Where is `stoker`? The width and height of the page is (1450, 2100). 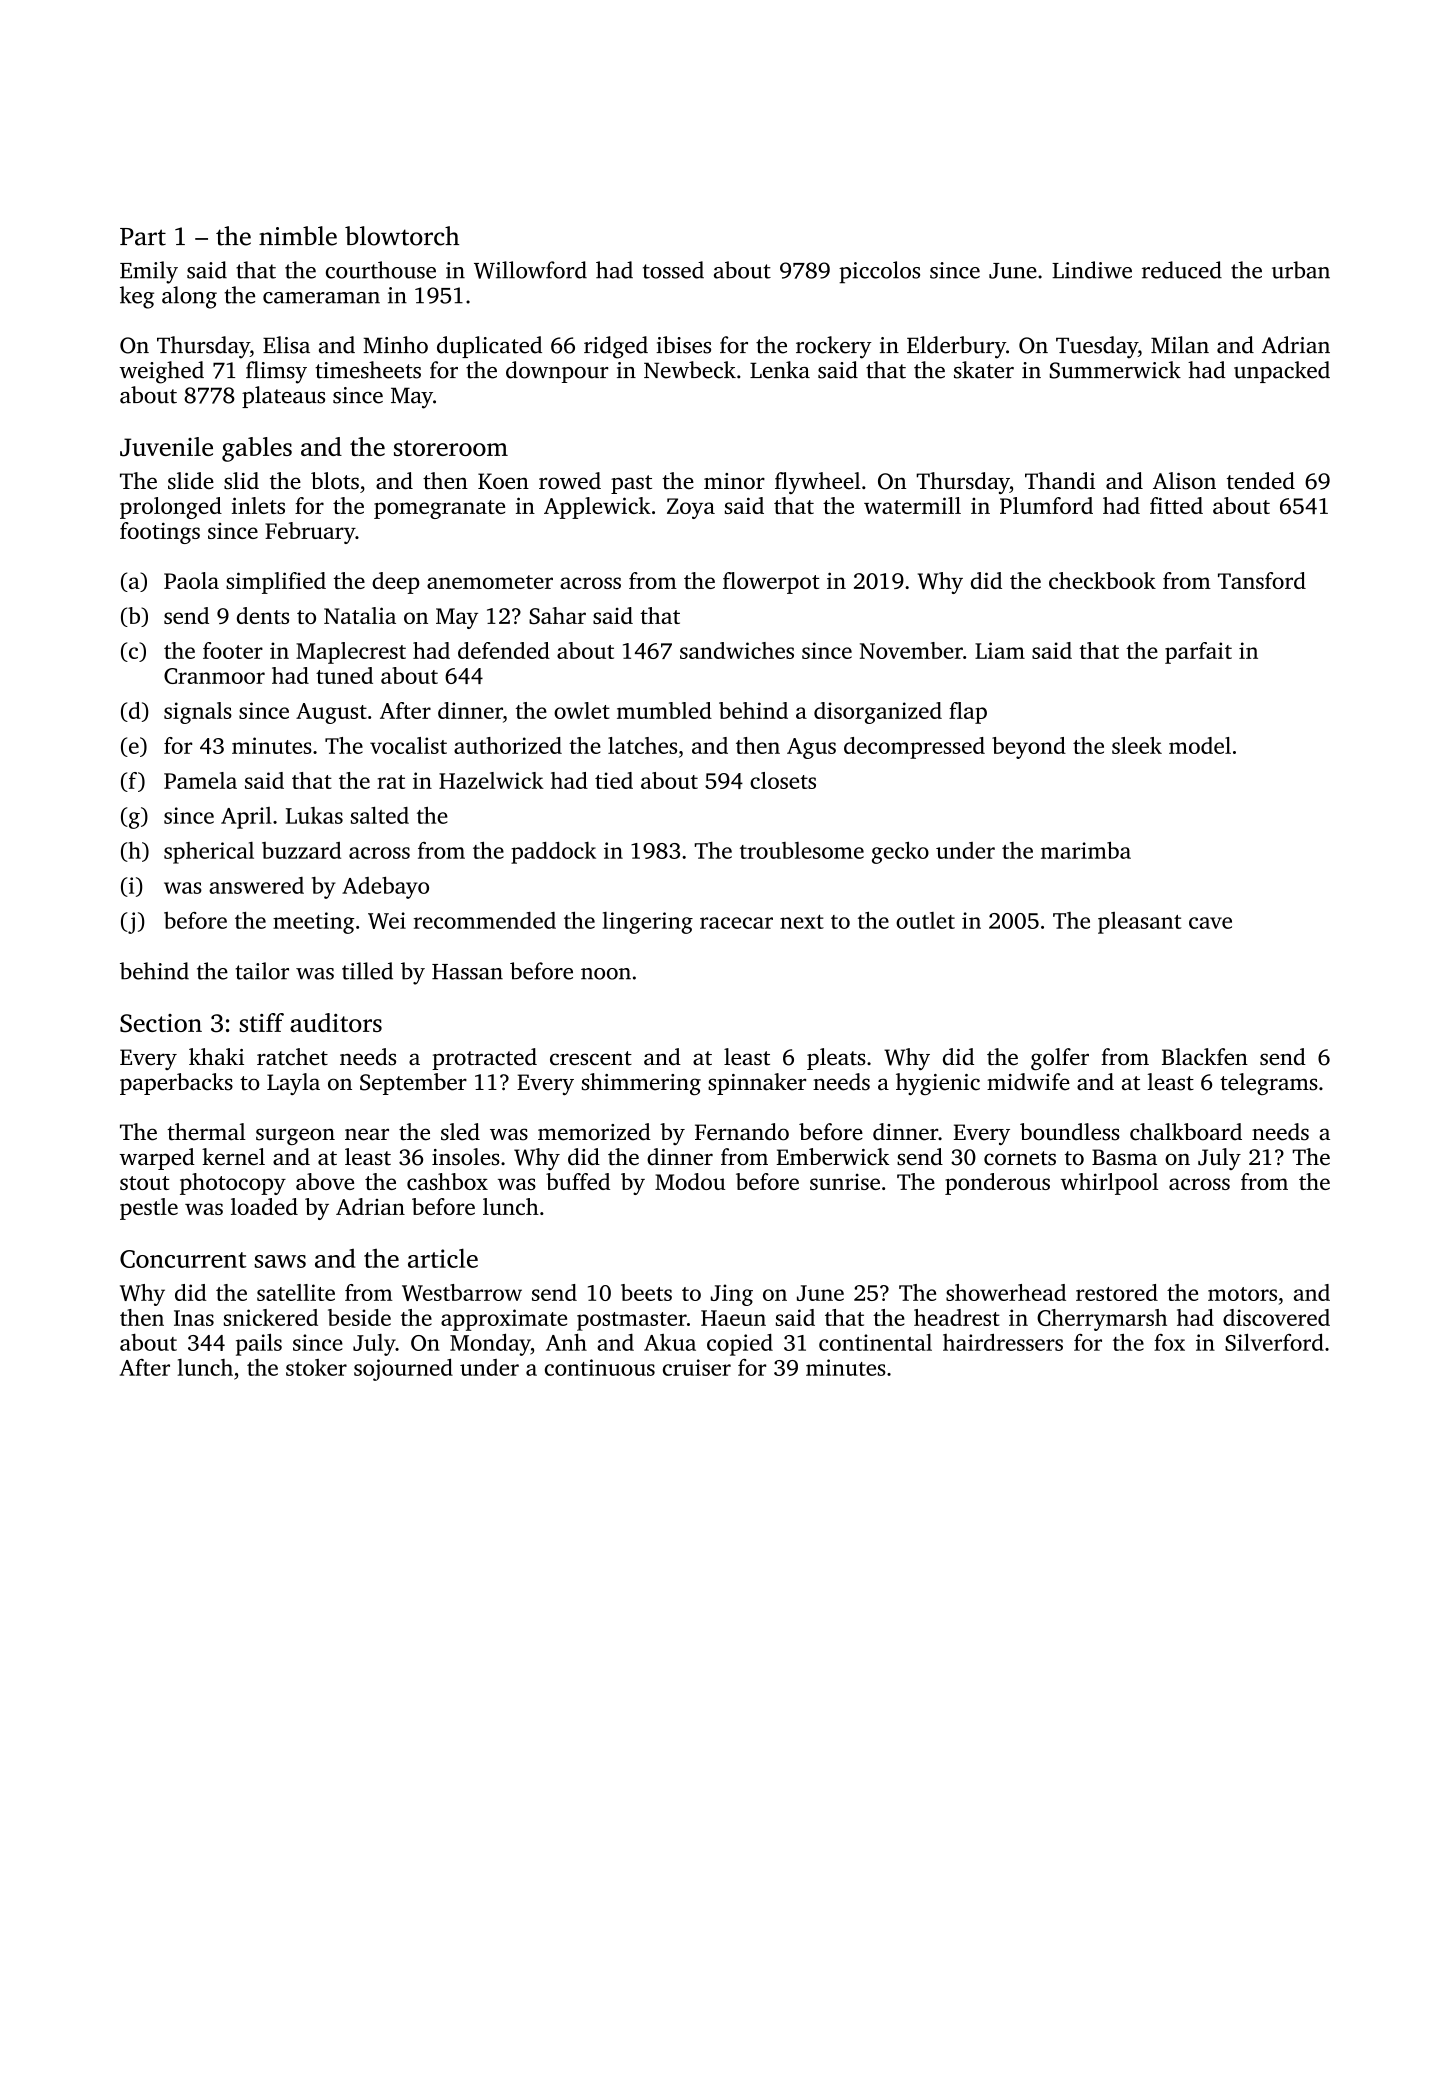 stoker is located at coordinates (316, 1367).
